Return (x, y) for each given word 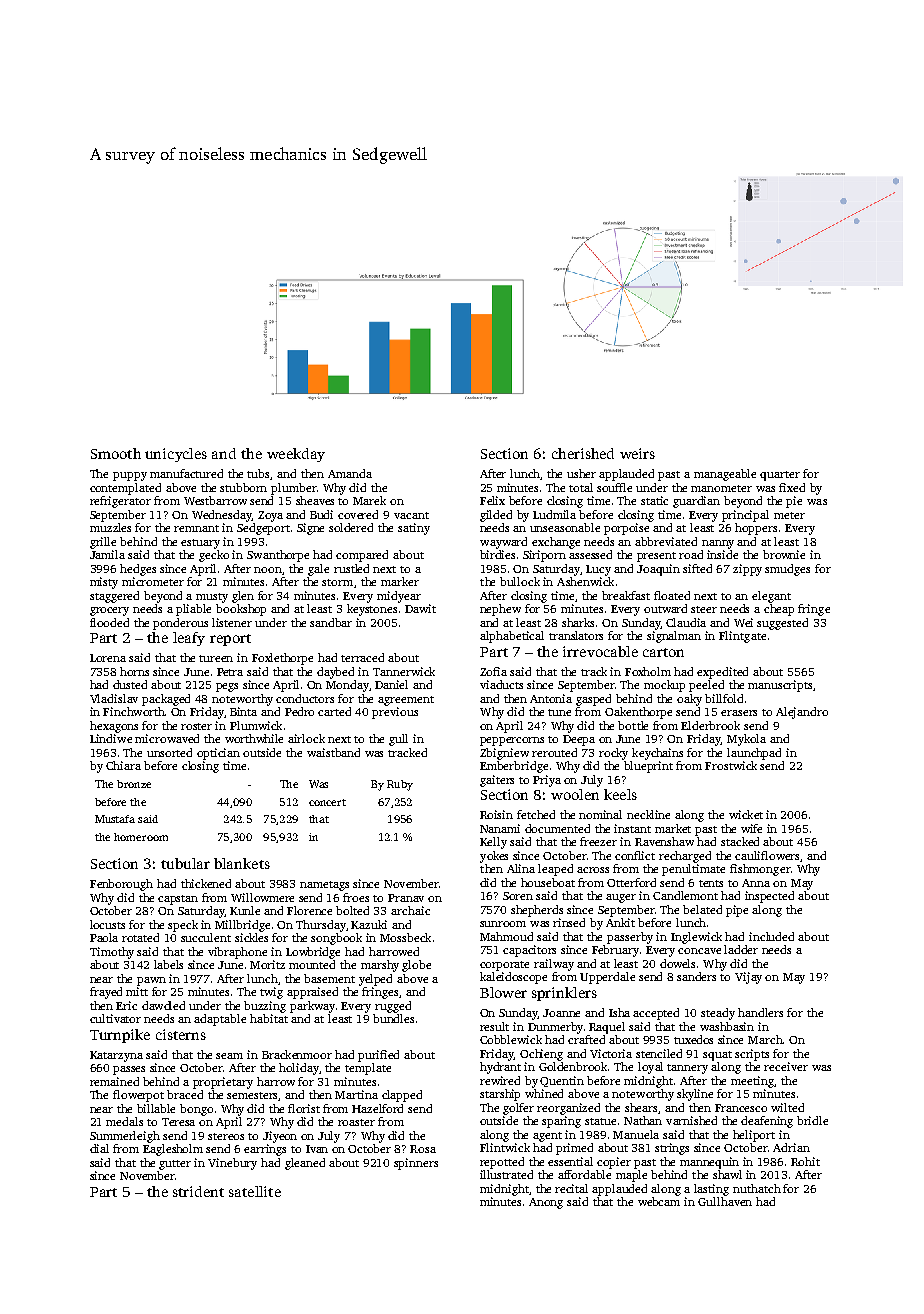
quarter (780, 476)
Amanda (350, 473)
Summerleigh (125, 1137)
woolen (575, 794)
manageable (725, 475)
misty (104, 583)
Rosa (423, 1149)
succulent (206, 937)
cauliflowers (767, 855)
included (771, 936)
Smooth (116, 453)
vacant (411, 515)
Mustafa (115, 819)
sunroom (503, 924)
